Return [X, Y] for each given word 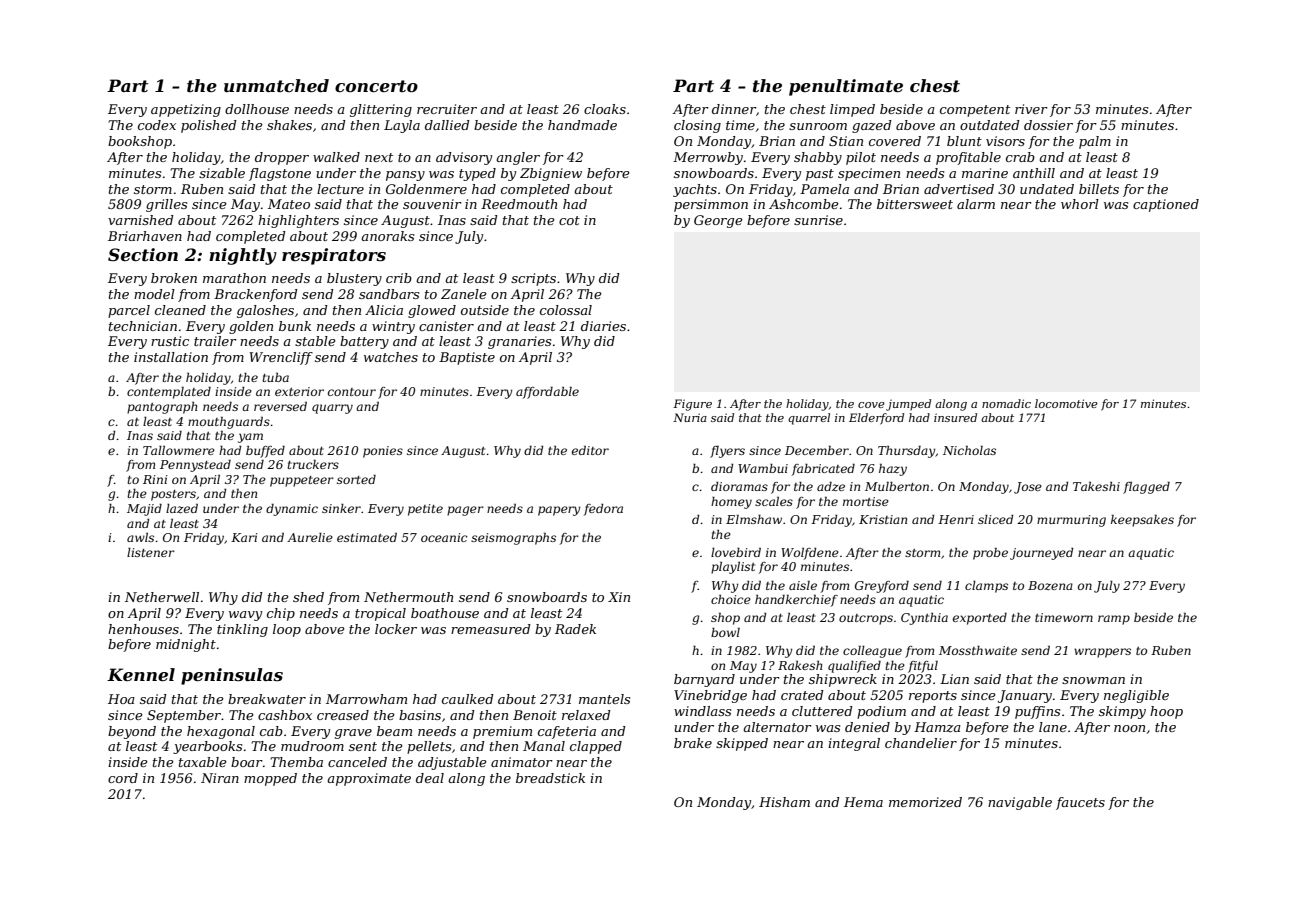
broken [174, 278]
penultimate [846, 87]
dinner [734, 109]
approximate [369, 779]
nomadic [1006, 403]
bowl [725, 632]
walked [336, 157]
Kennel [141, 674]
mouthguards [229, 423]
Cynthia [924, 619]
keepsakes [1142, 521]
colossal [566, 310]
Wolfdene [810, 554]
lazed [182, 508]
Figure [692, 405]
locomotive [1066, 403]
